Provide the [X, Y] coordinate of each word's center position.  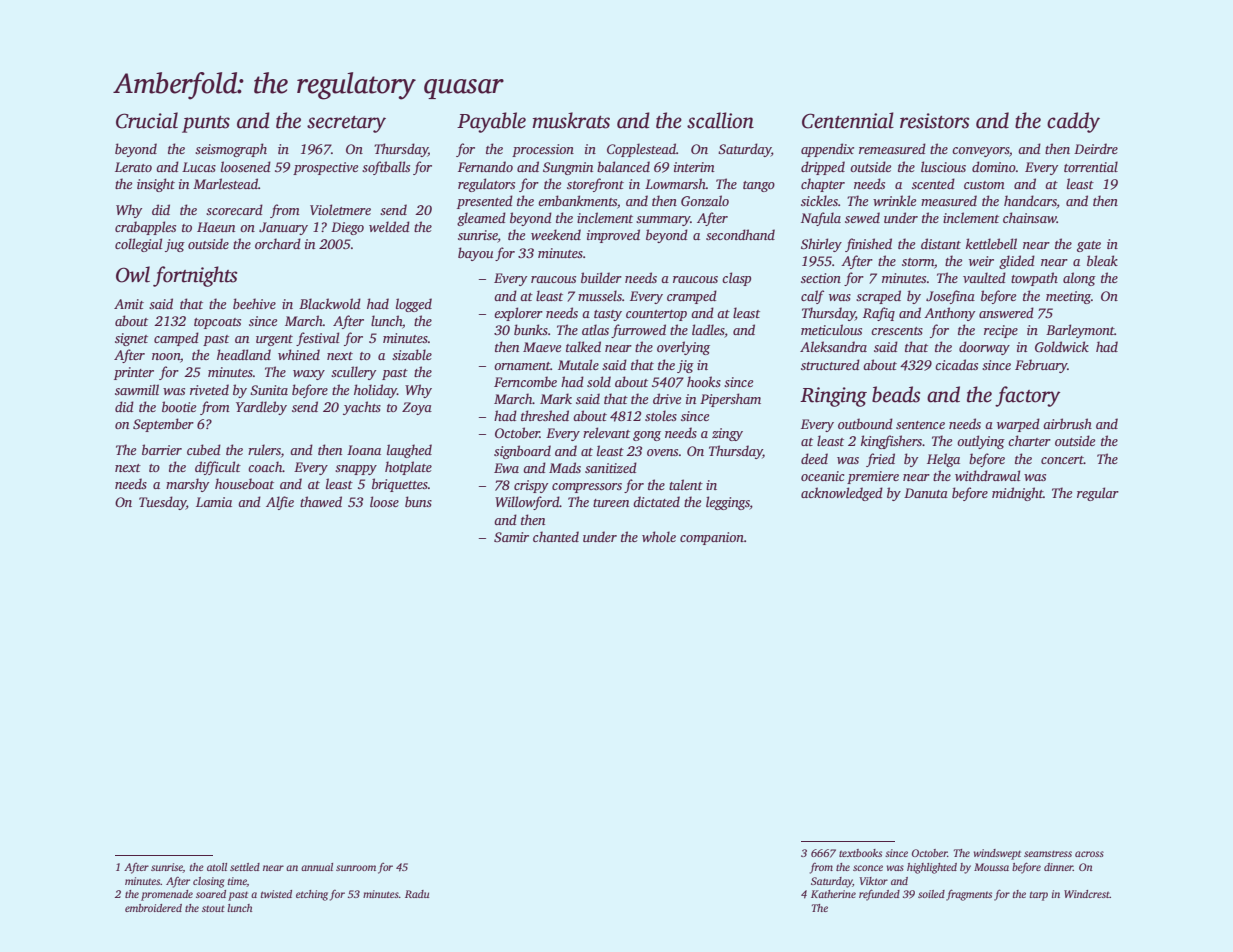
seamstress [1048, 853]
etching [312, 895]
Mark [556, 398]
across [1089, 854]
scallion [720, 120]
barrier [162, 449]
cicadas [956, 364]
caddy [1073, 122]
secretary [346, 124]
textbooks [860, 853]
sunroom [356, 868]
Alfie [280, 503]
